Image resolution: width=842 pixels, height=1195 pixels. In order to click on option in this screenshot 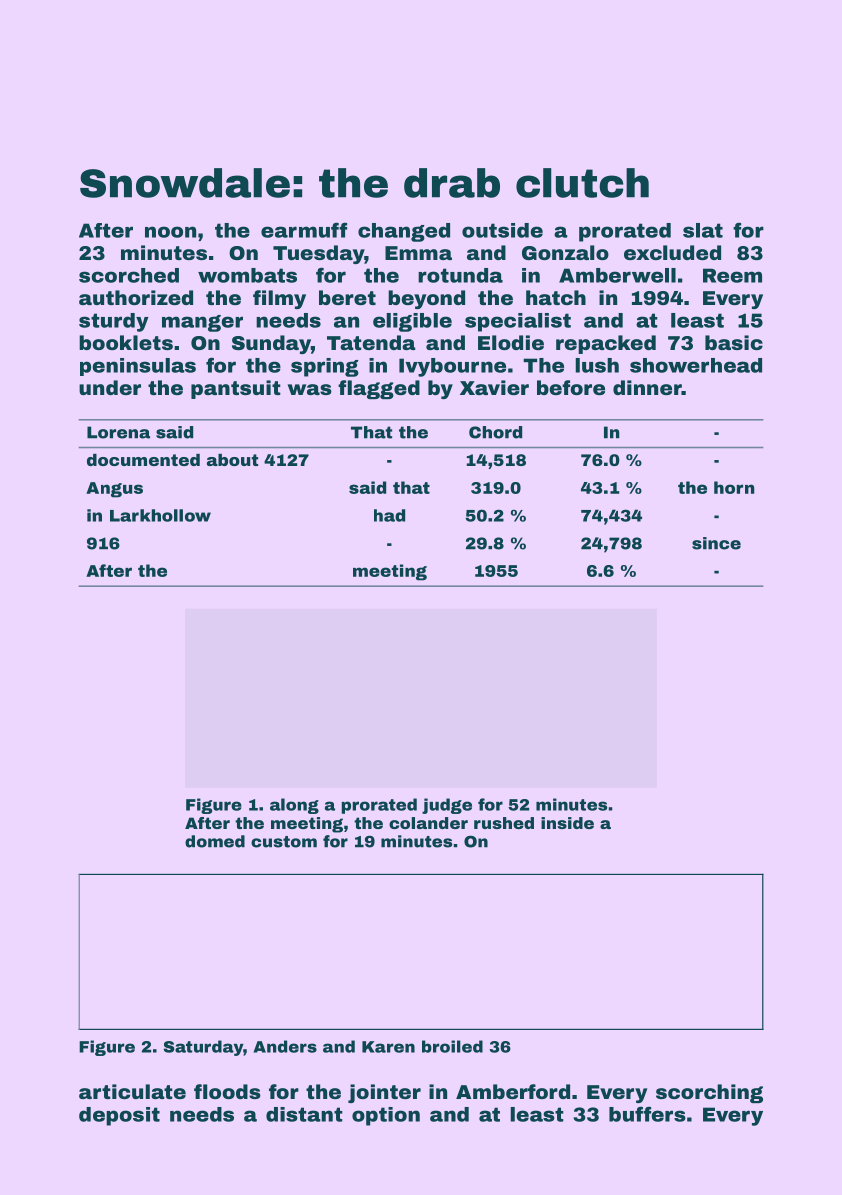, I will do `click(386, 1116)`.
